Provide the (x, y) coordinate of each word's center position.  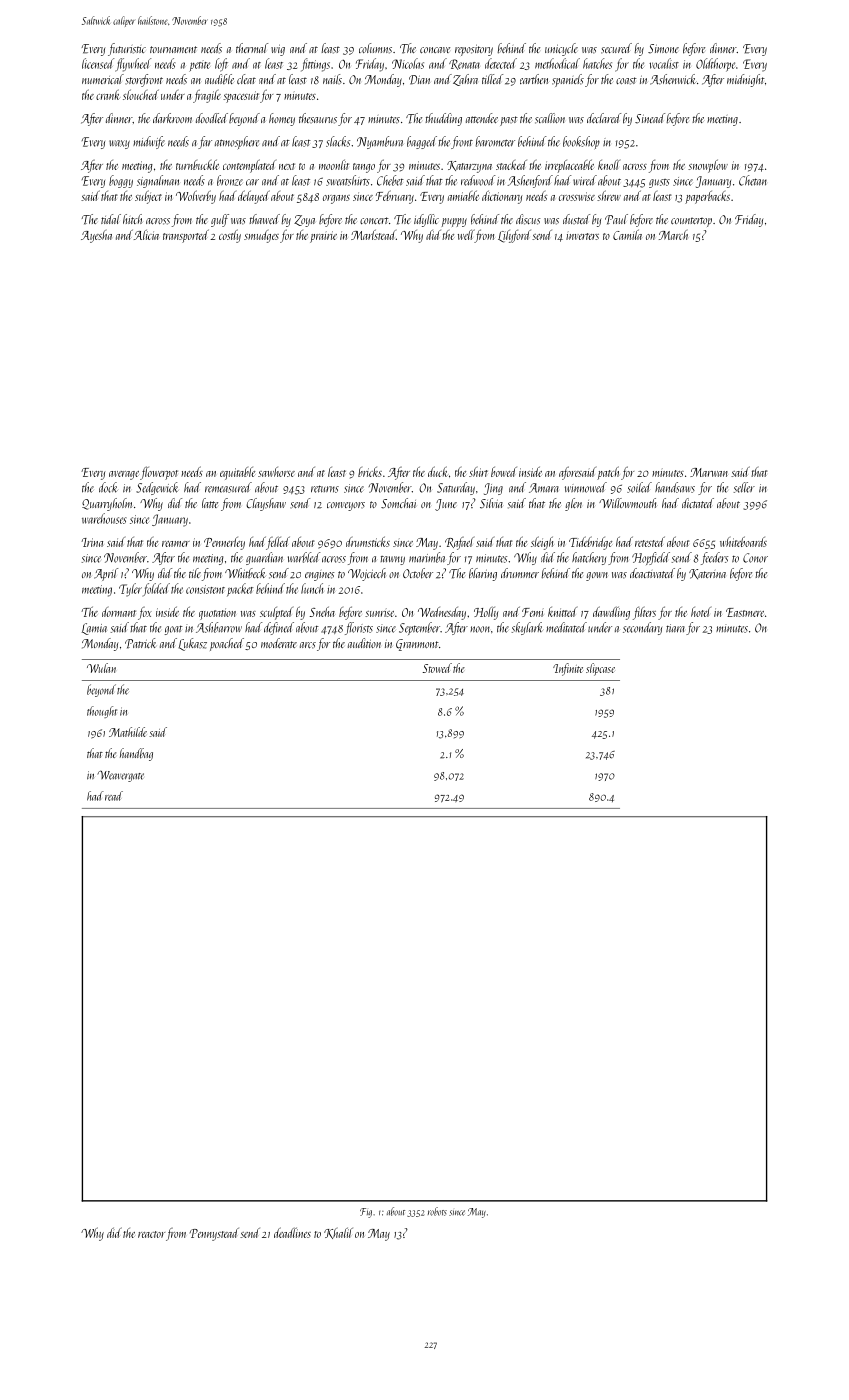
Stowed (437, 668)
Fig (366, 1213)
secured (616, 48)
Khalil (338, 1233)
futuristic (127, 49)
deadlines (292, 1232)
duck (438, 471)
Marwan (709, 472)
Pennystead (214, 1234)
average (124, 475)
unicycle (561, 49)
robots (437, 1211)
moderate (279, 643)
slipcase (600, 669)
